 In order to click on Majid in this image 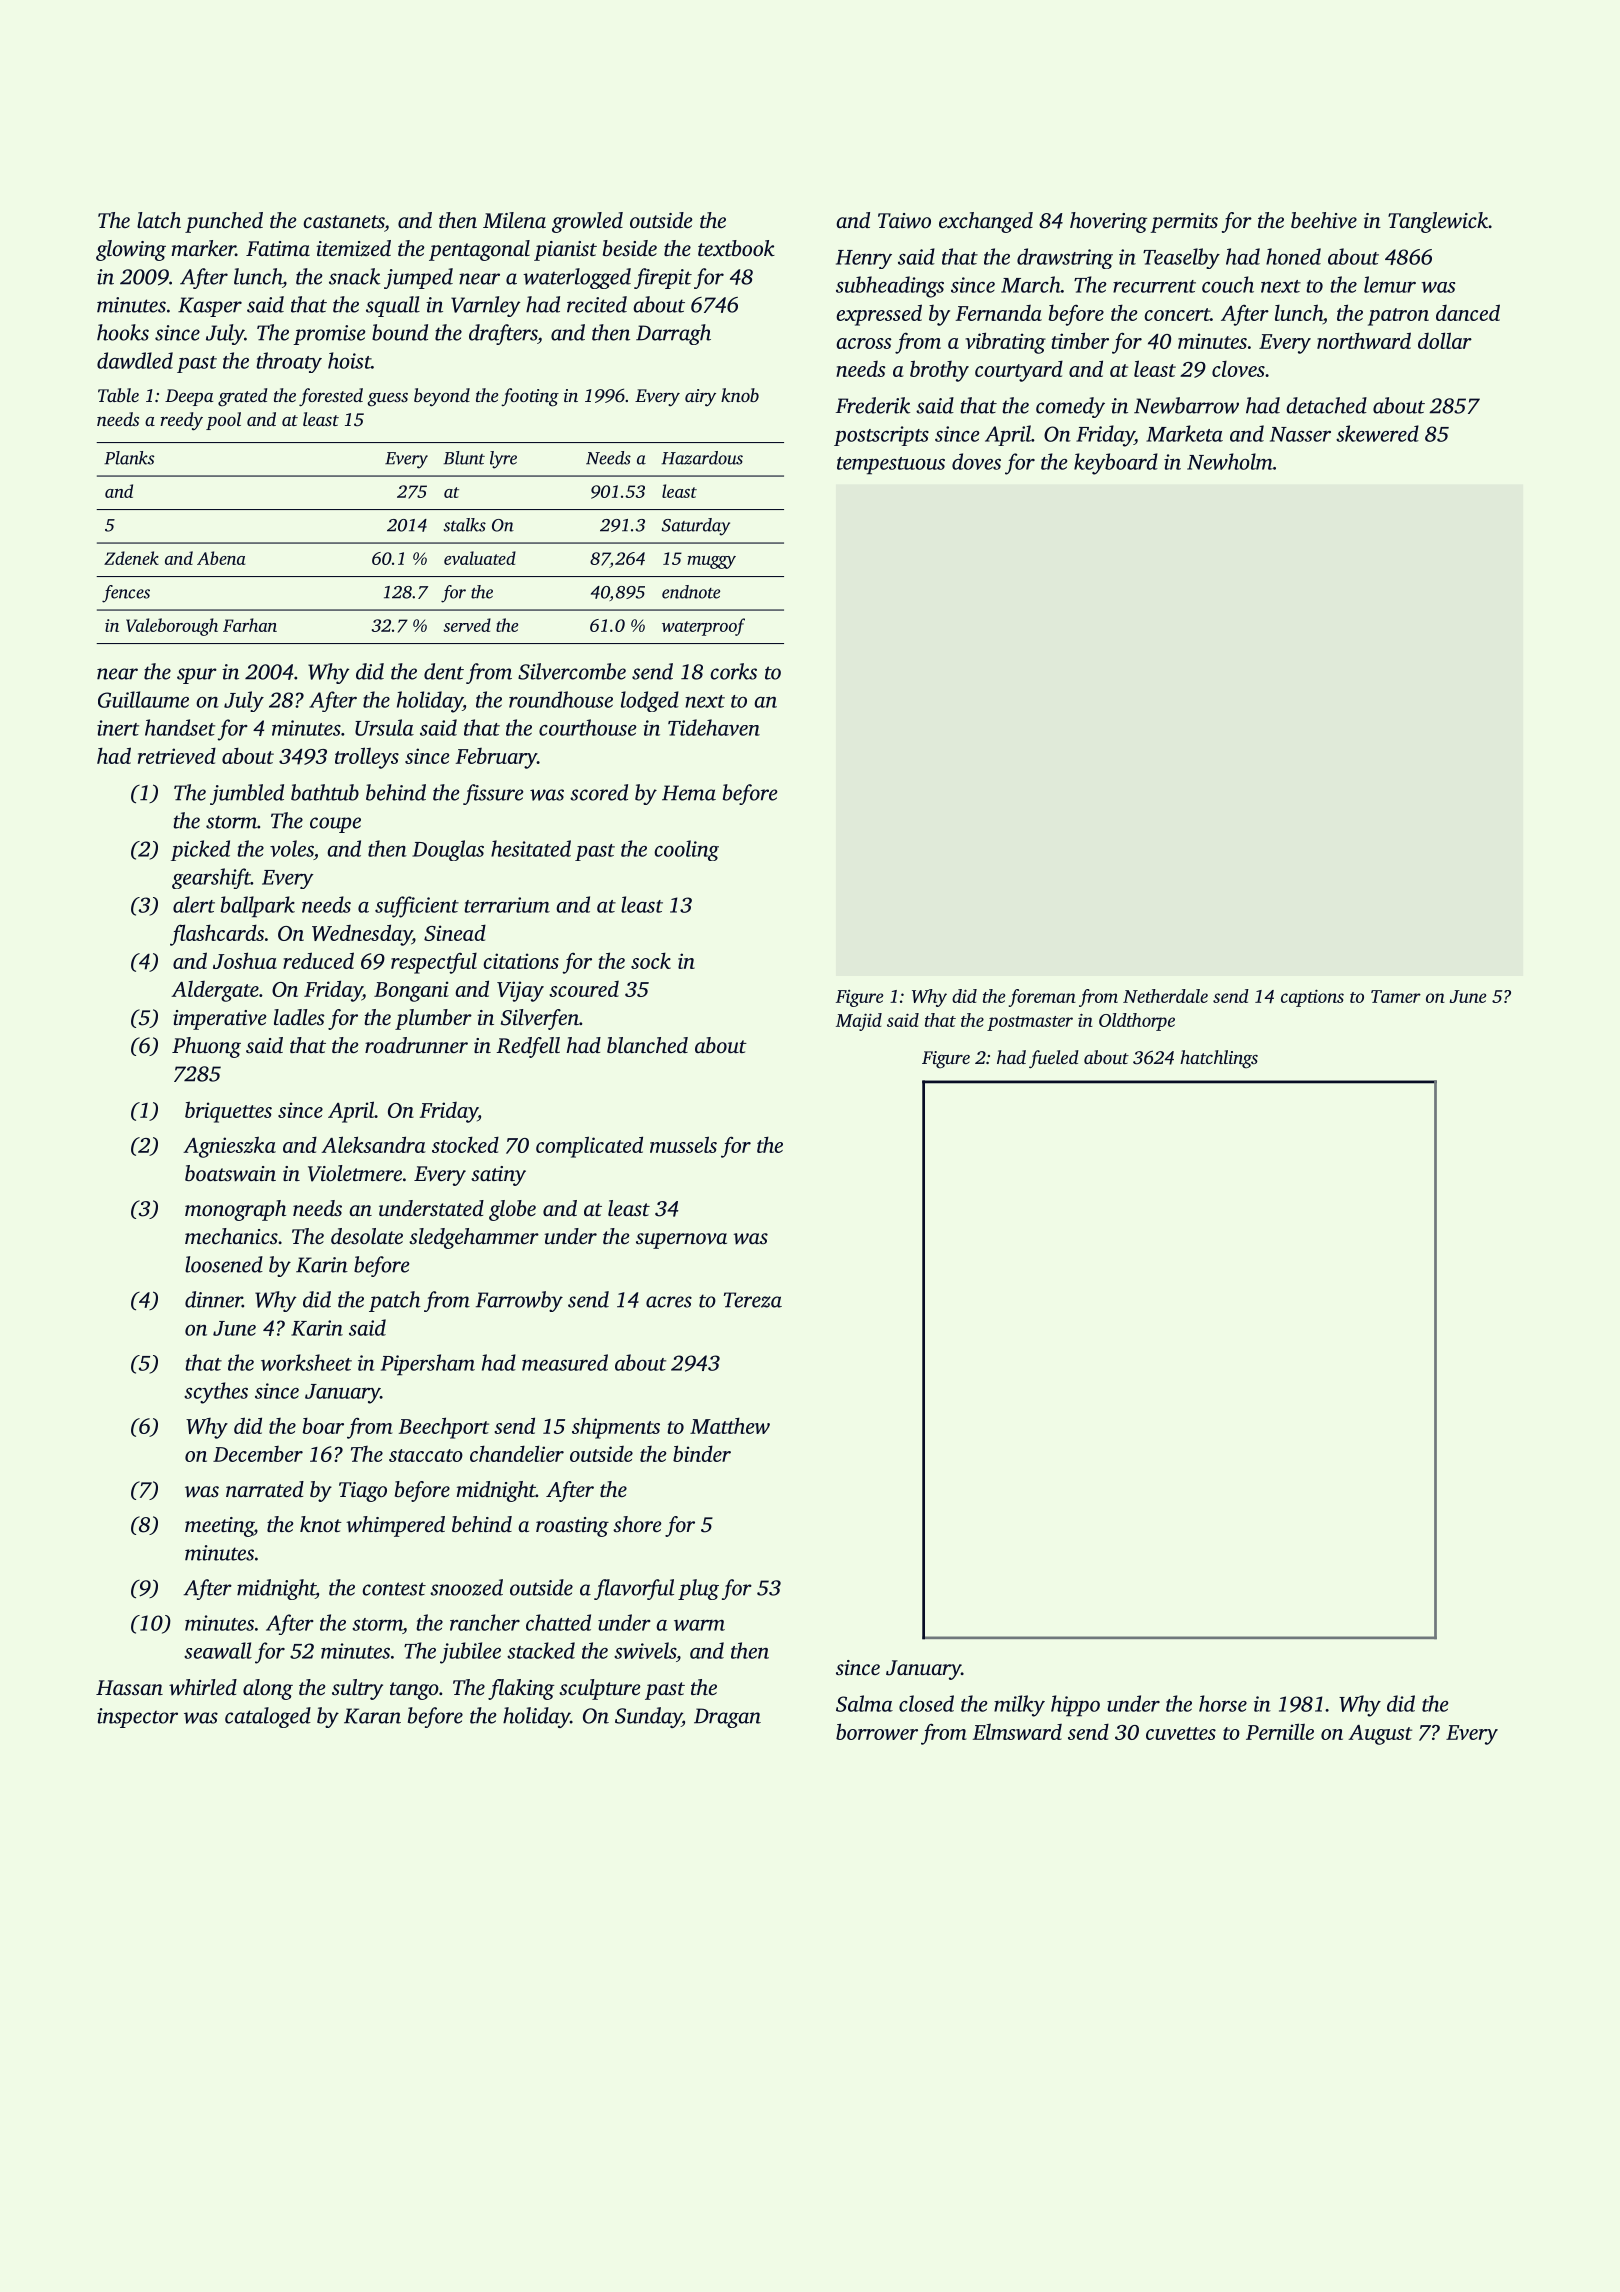, I will do `click(859, 1022)`.
